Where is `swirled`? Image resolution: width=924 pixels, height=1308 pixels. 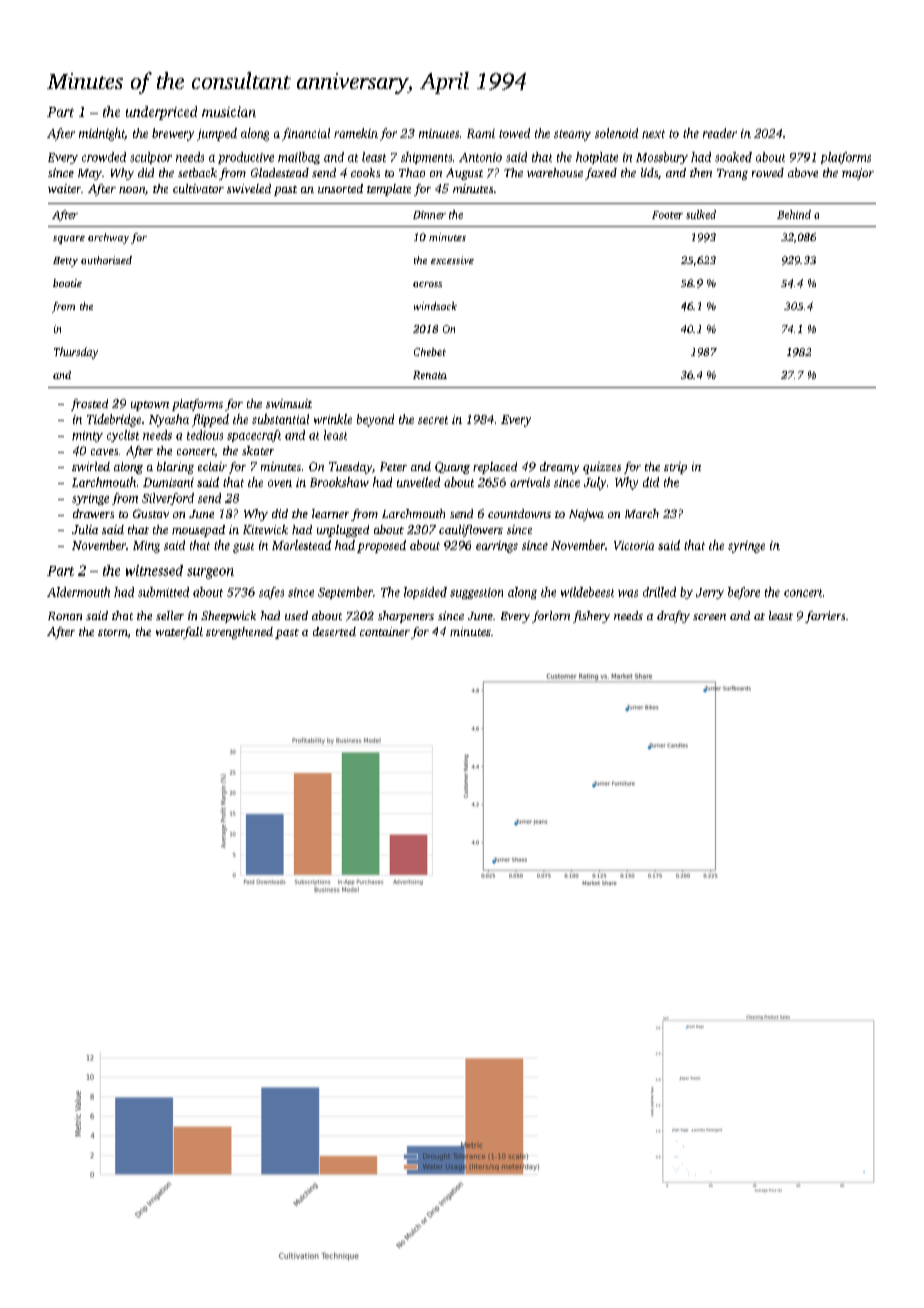 swirled is located at coordinates (91, 466).
